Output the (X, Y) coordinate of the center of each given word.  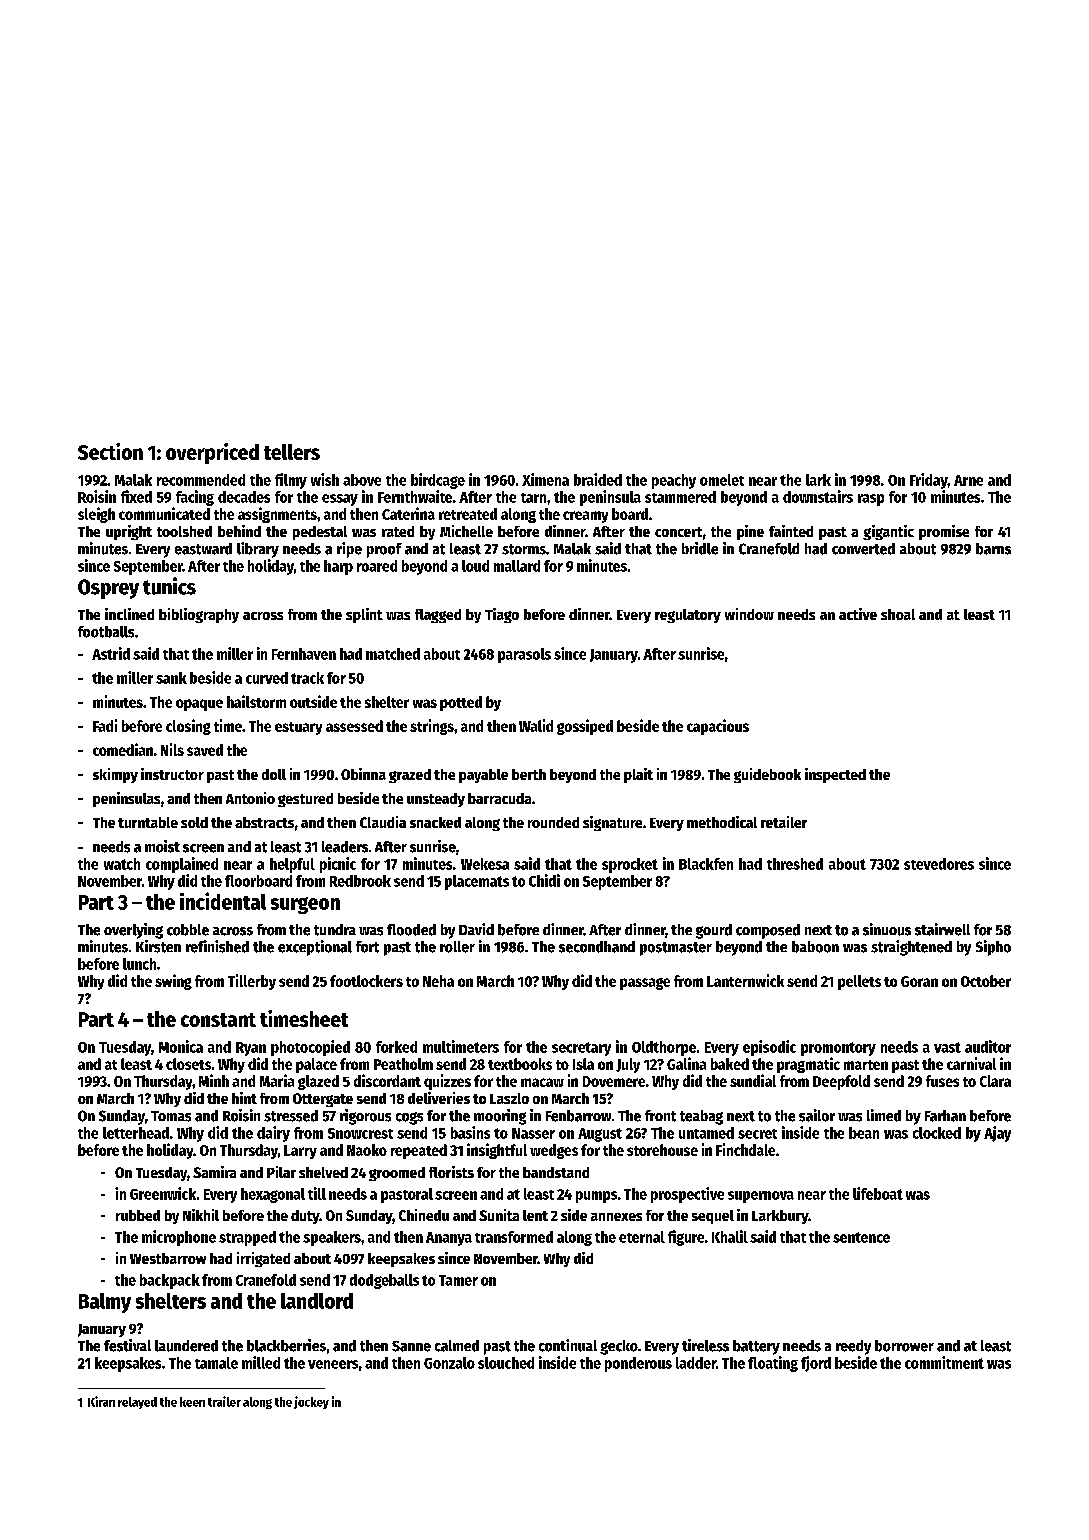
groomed (397, 1174)
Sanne (411, 1346)
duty (305, 1217)
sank (171, 678)
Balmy (105, 1303)
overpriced (212, 453)
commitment (944, 1362)
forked (396, 1047)
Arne (968, 480)
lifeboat (878, 1193)
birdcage (438, 481)
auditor (988, 1046)
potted (461, 703)
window (749, 614)
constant (218, 1020)
